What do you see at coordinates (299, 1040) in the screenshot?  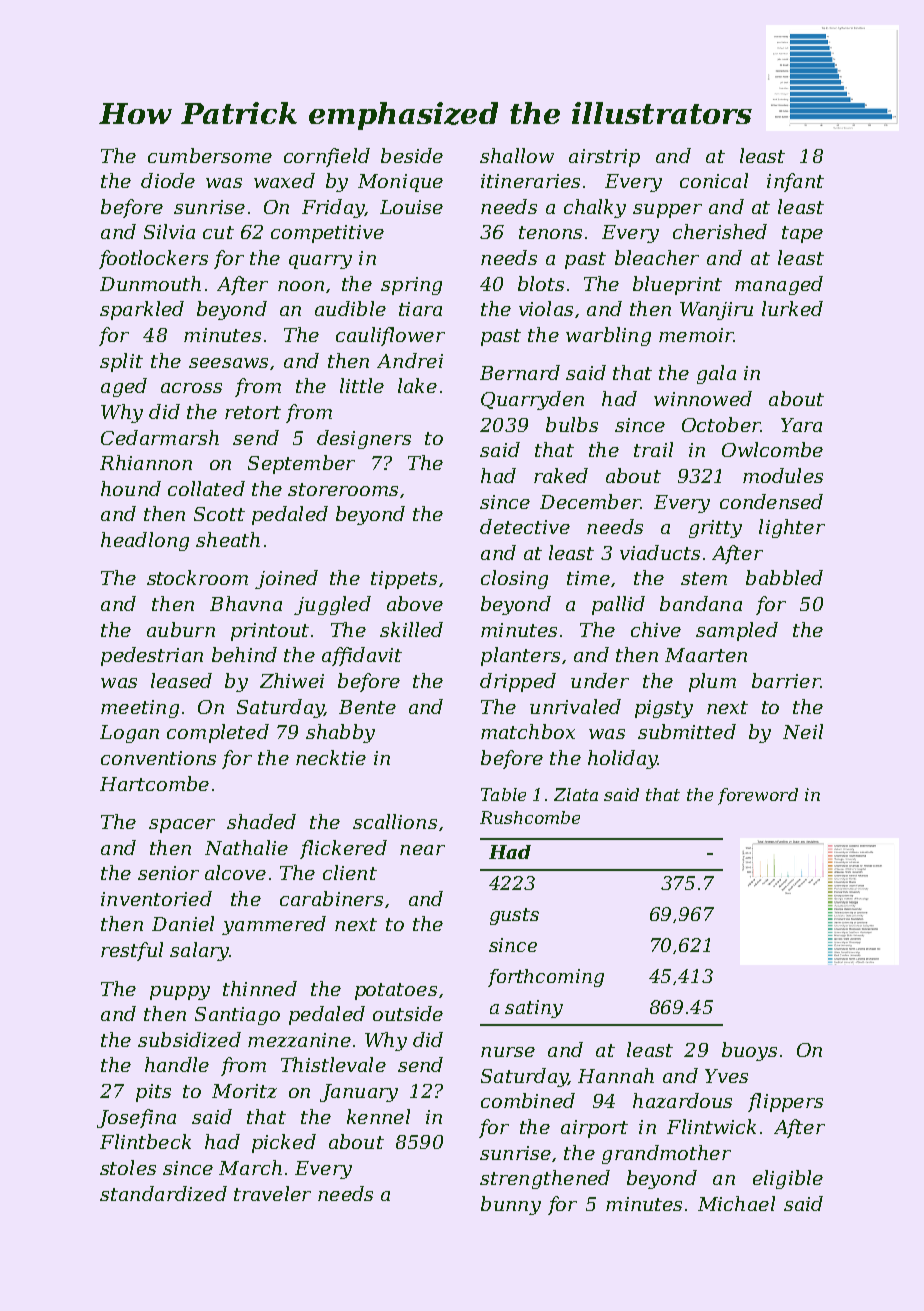 I see `mezzanine` at bounding box center [299, 1040].
